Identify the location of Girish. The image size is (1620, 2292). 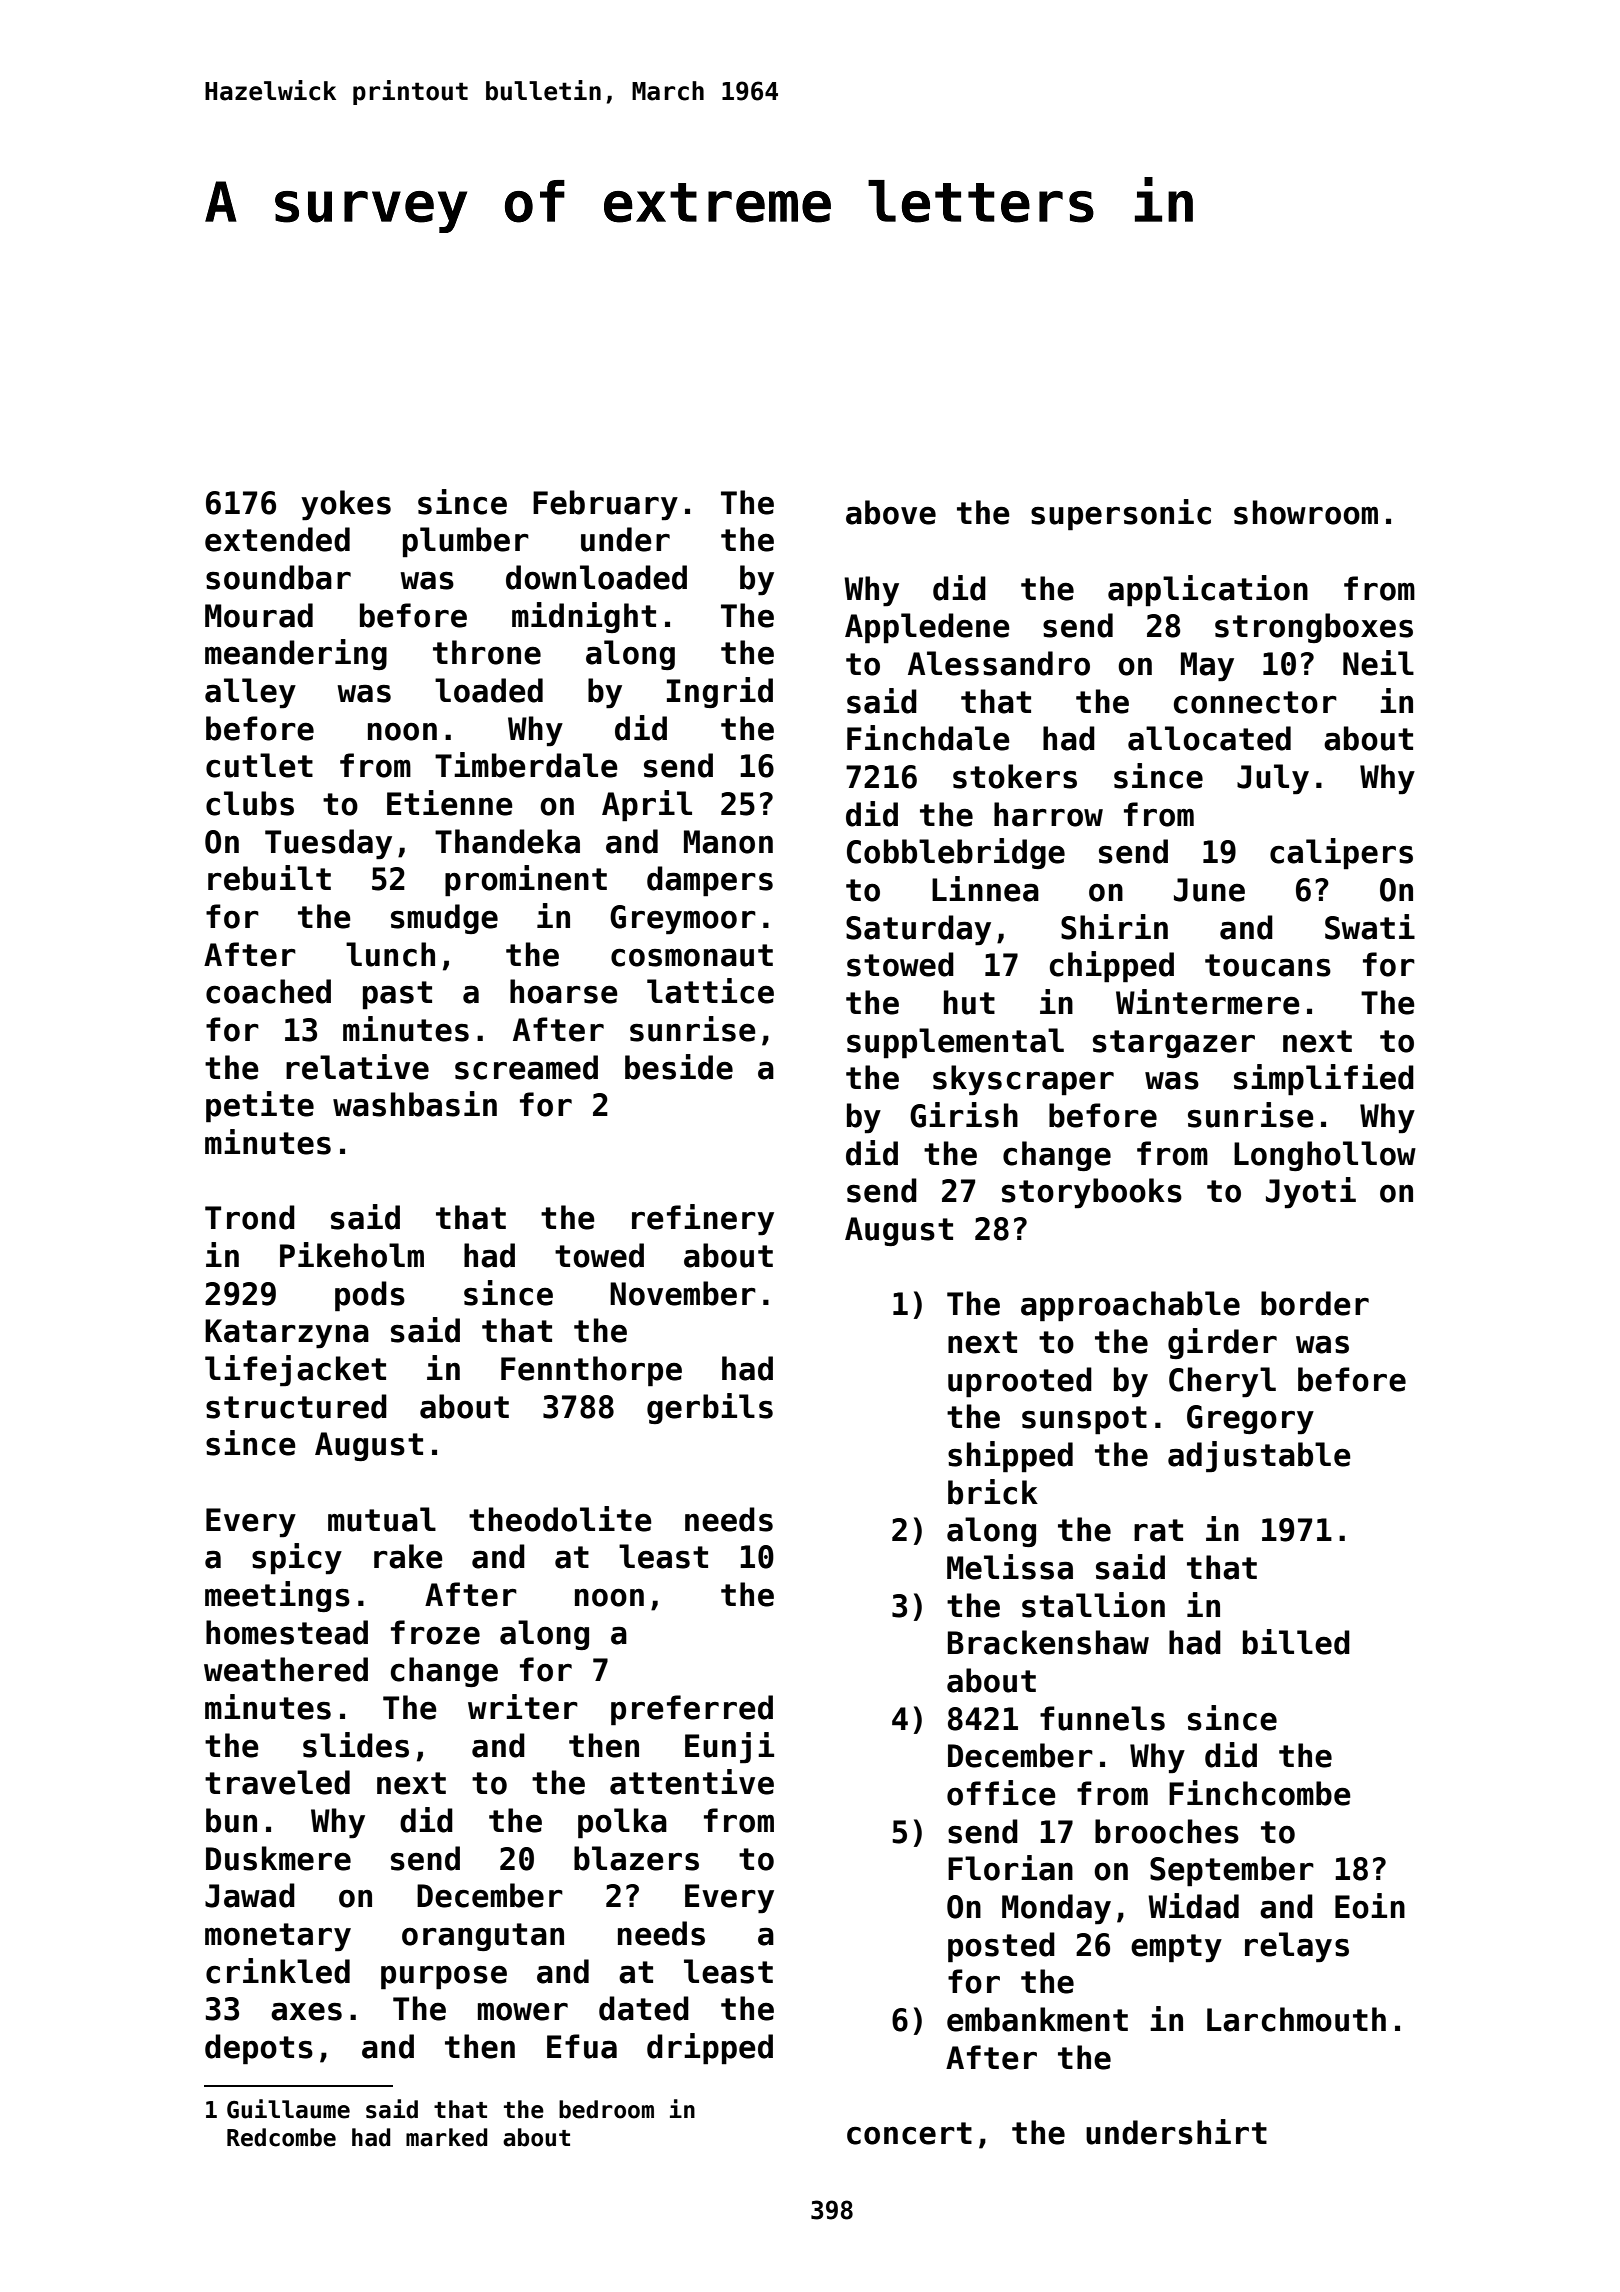
(964, 1115).
